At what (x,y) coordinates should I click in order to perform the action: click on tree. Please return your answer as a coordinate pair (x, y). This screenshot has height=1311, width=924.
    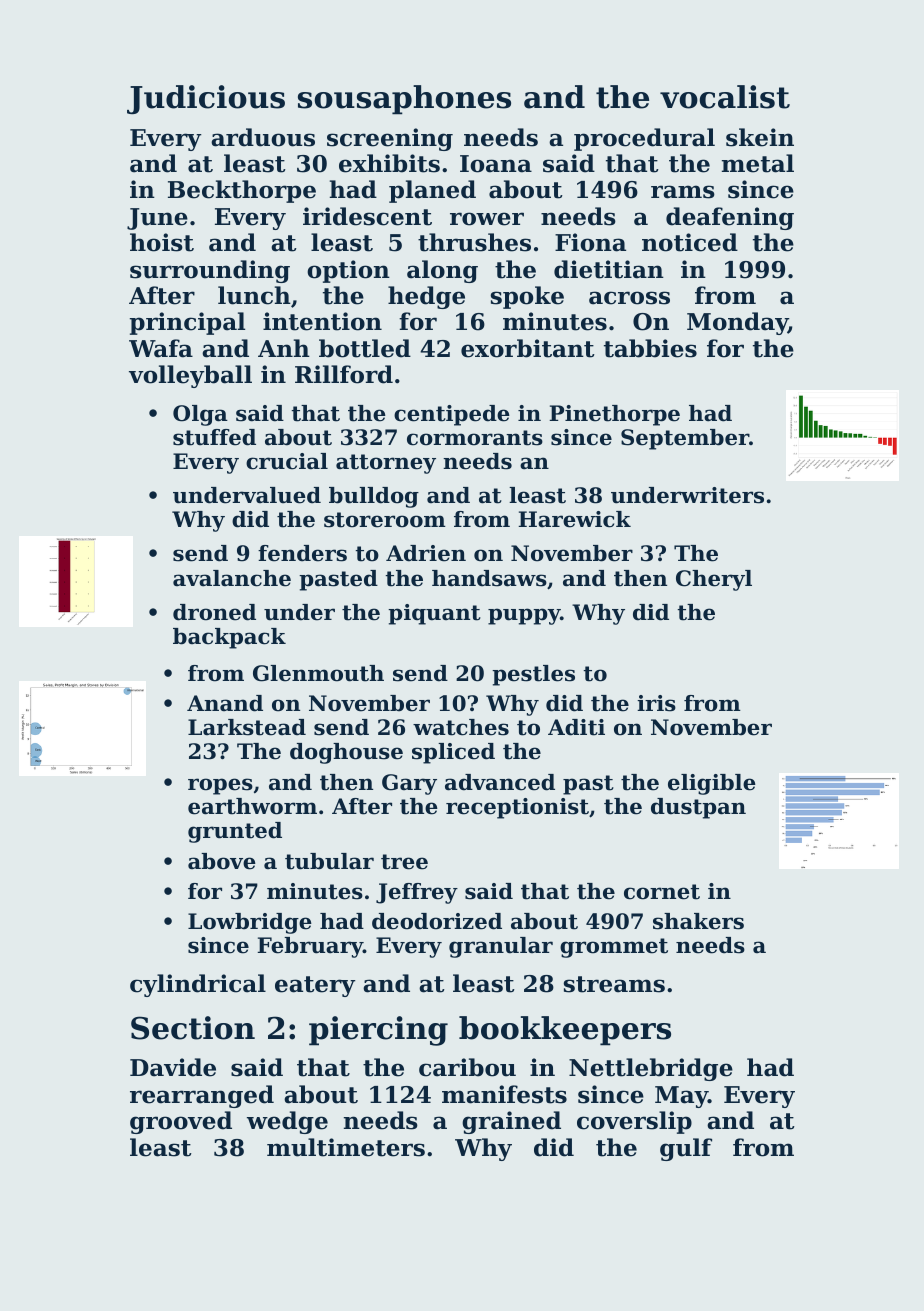
    Looking at the image, I should click on (404, 862).
